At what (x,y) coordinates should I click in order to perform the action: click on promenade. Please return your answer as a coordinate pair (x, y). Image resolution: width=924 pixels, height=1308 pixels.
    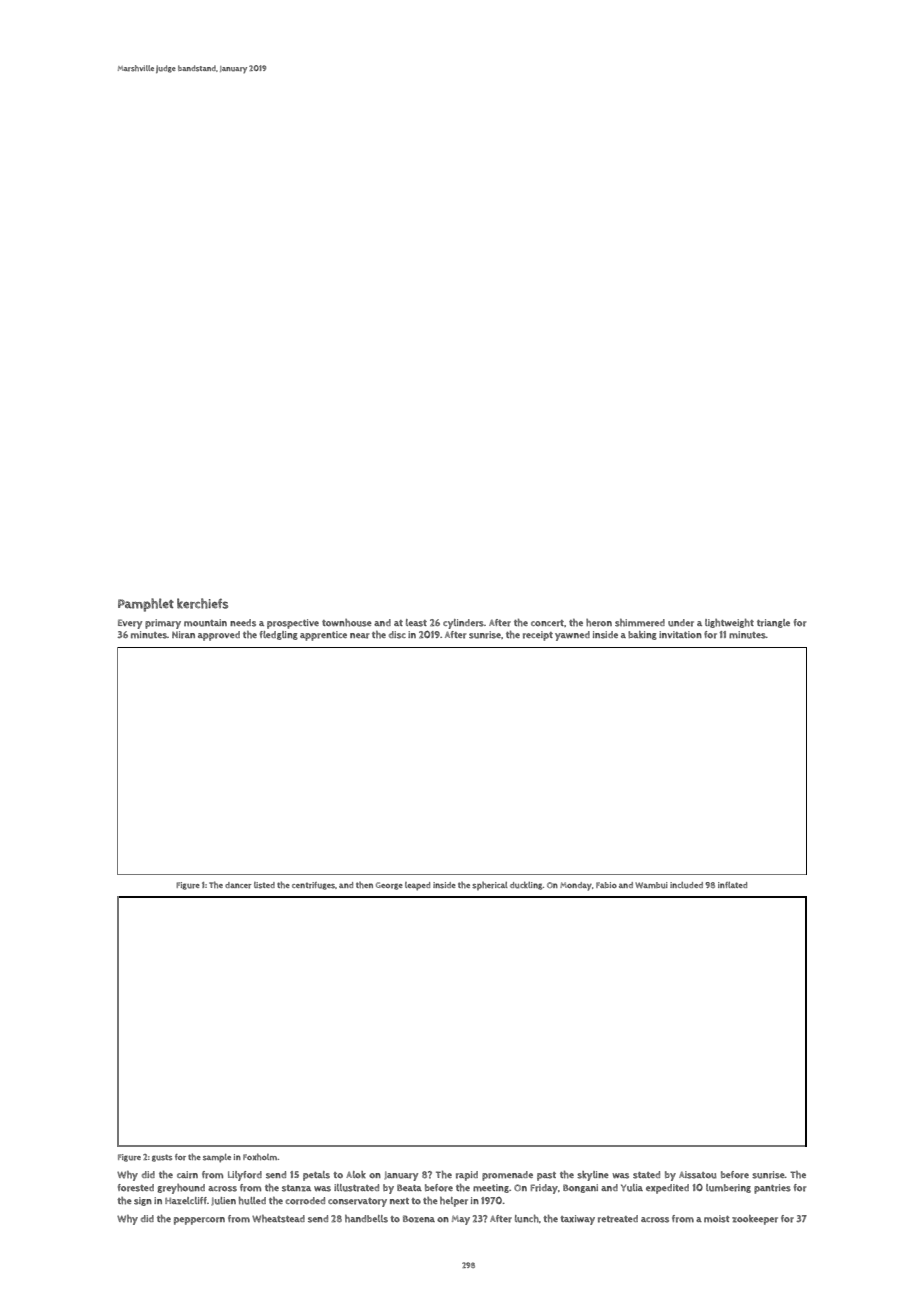
    Looking at the image, I should click on (507, 1176).
